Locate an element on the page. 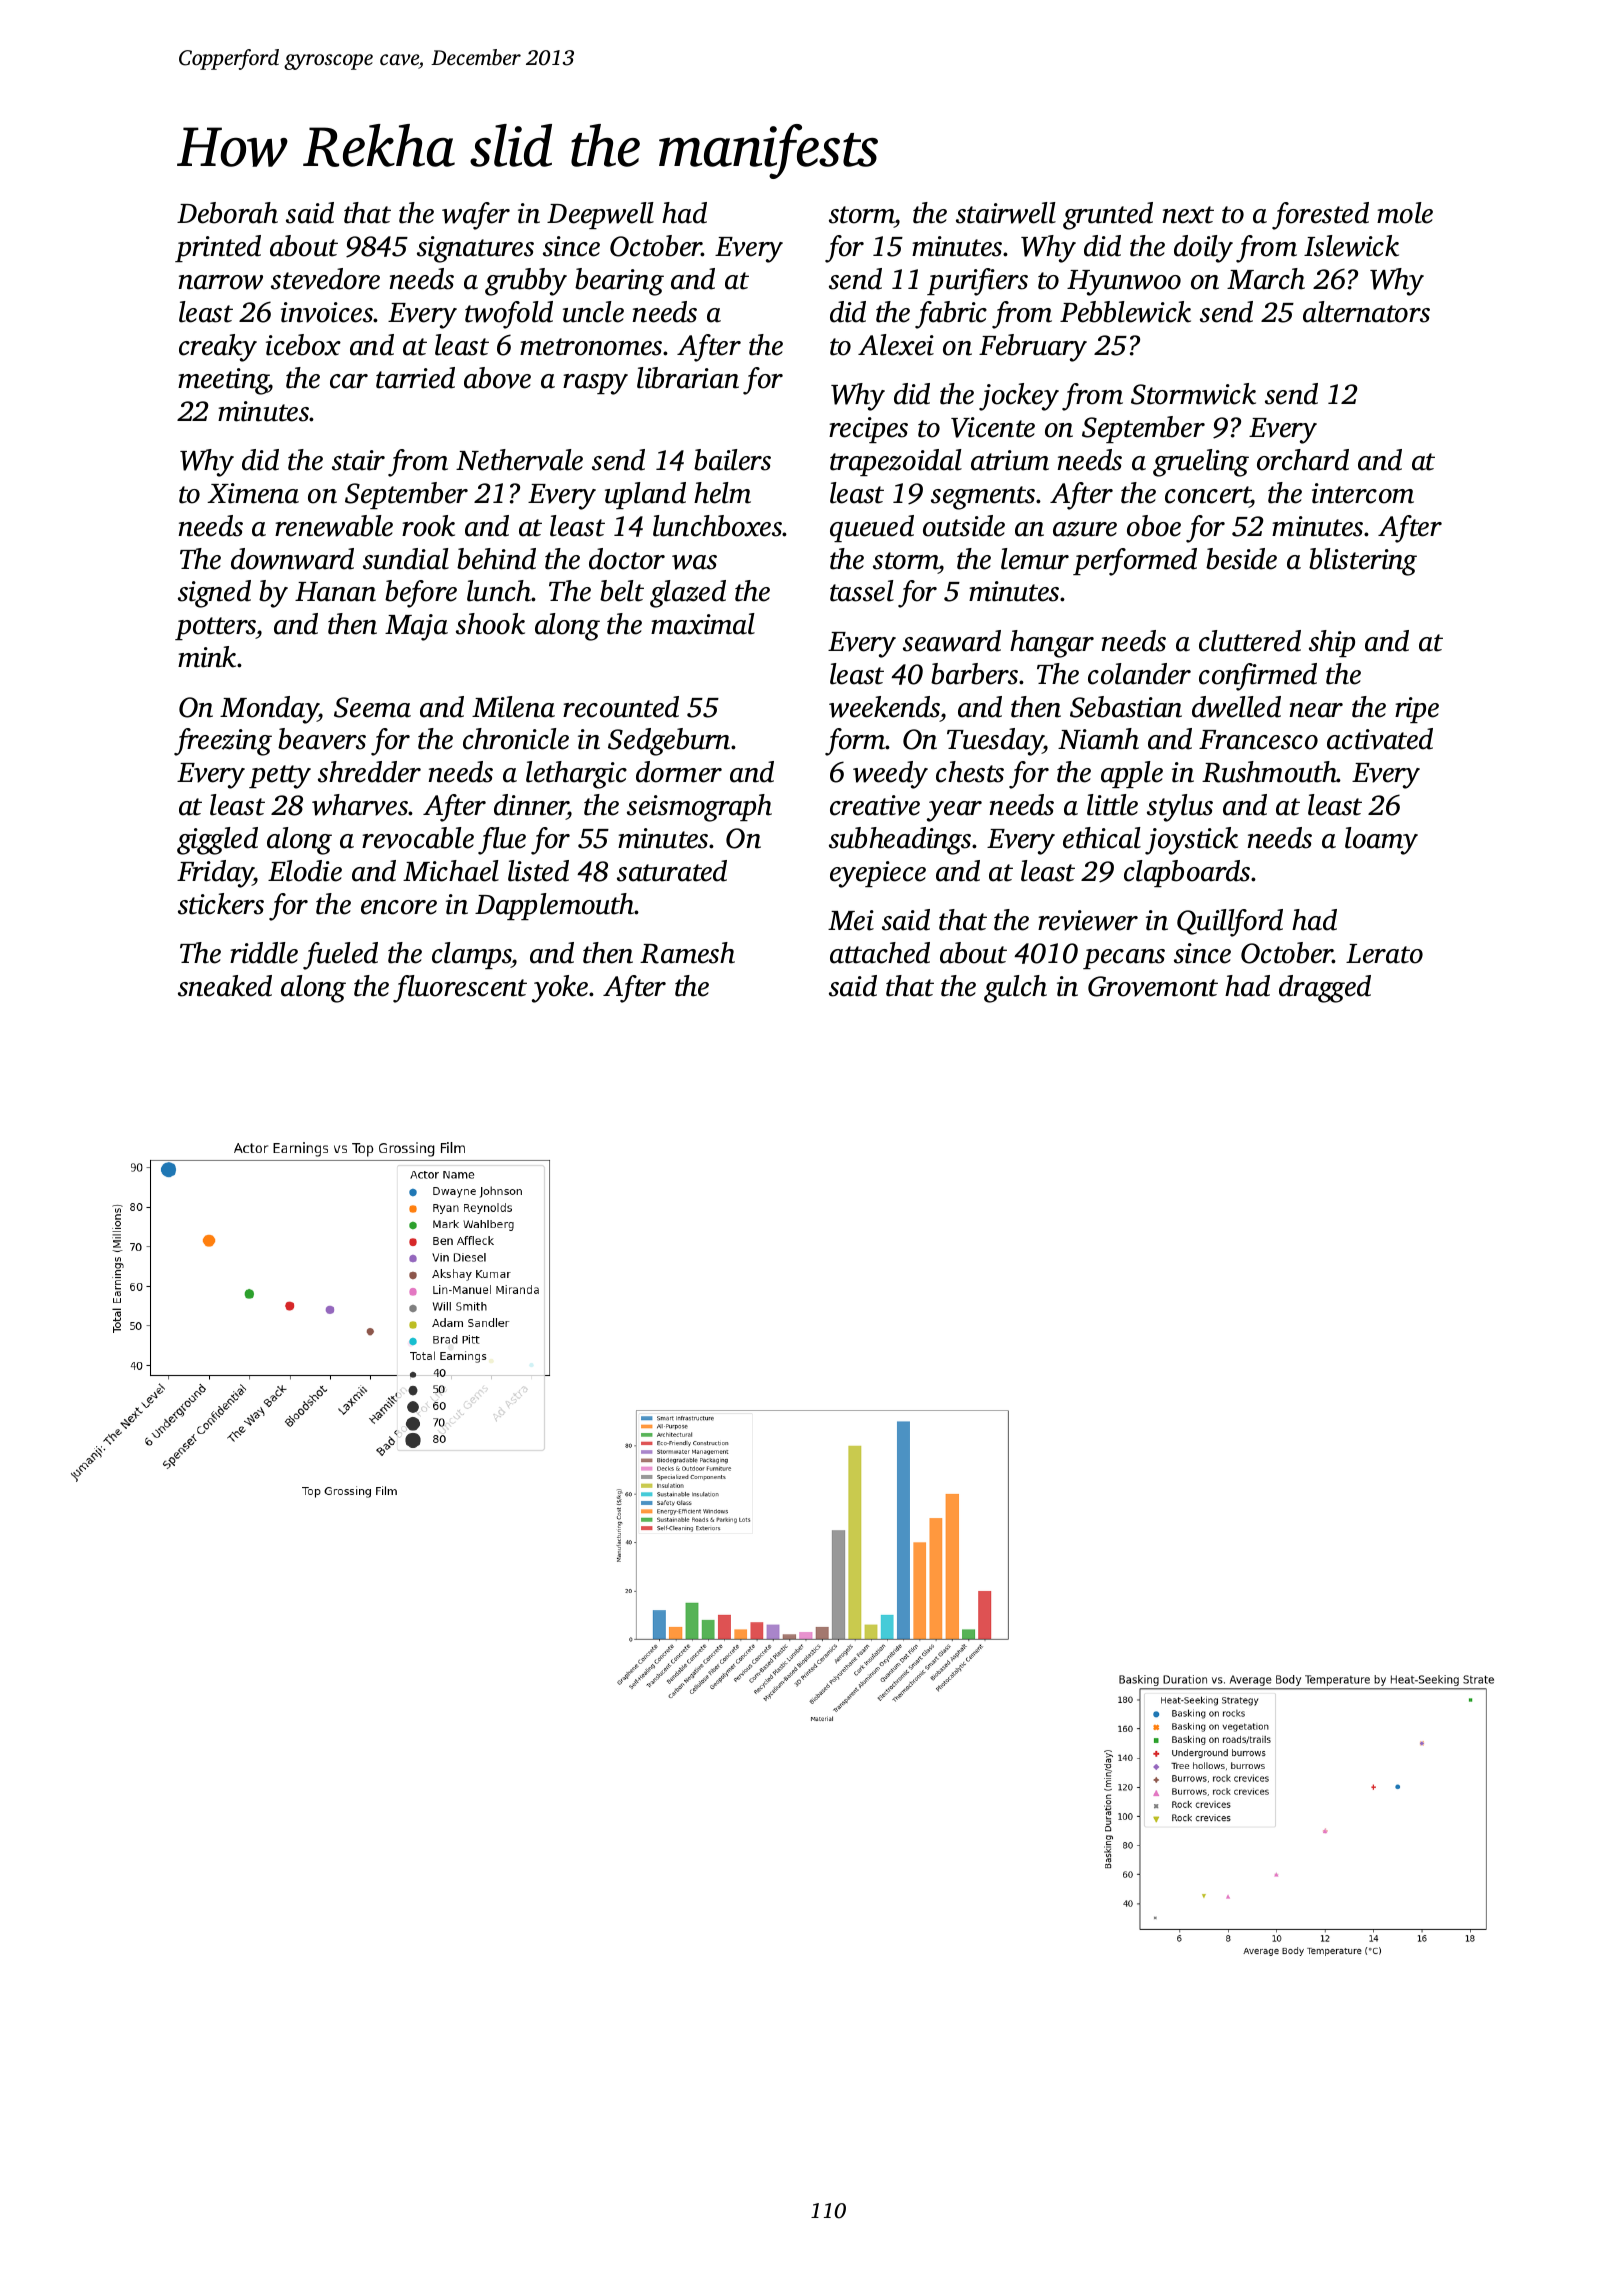 The image size is (1620, 2292). Ximena is located at coordinates (253, 493).
